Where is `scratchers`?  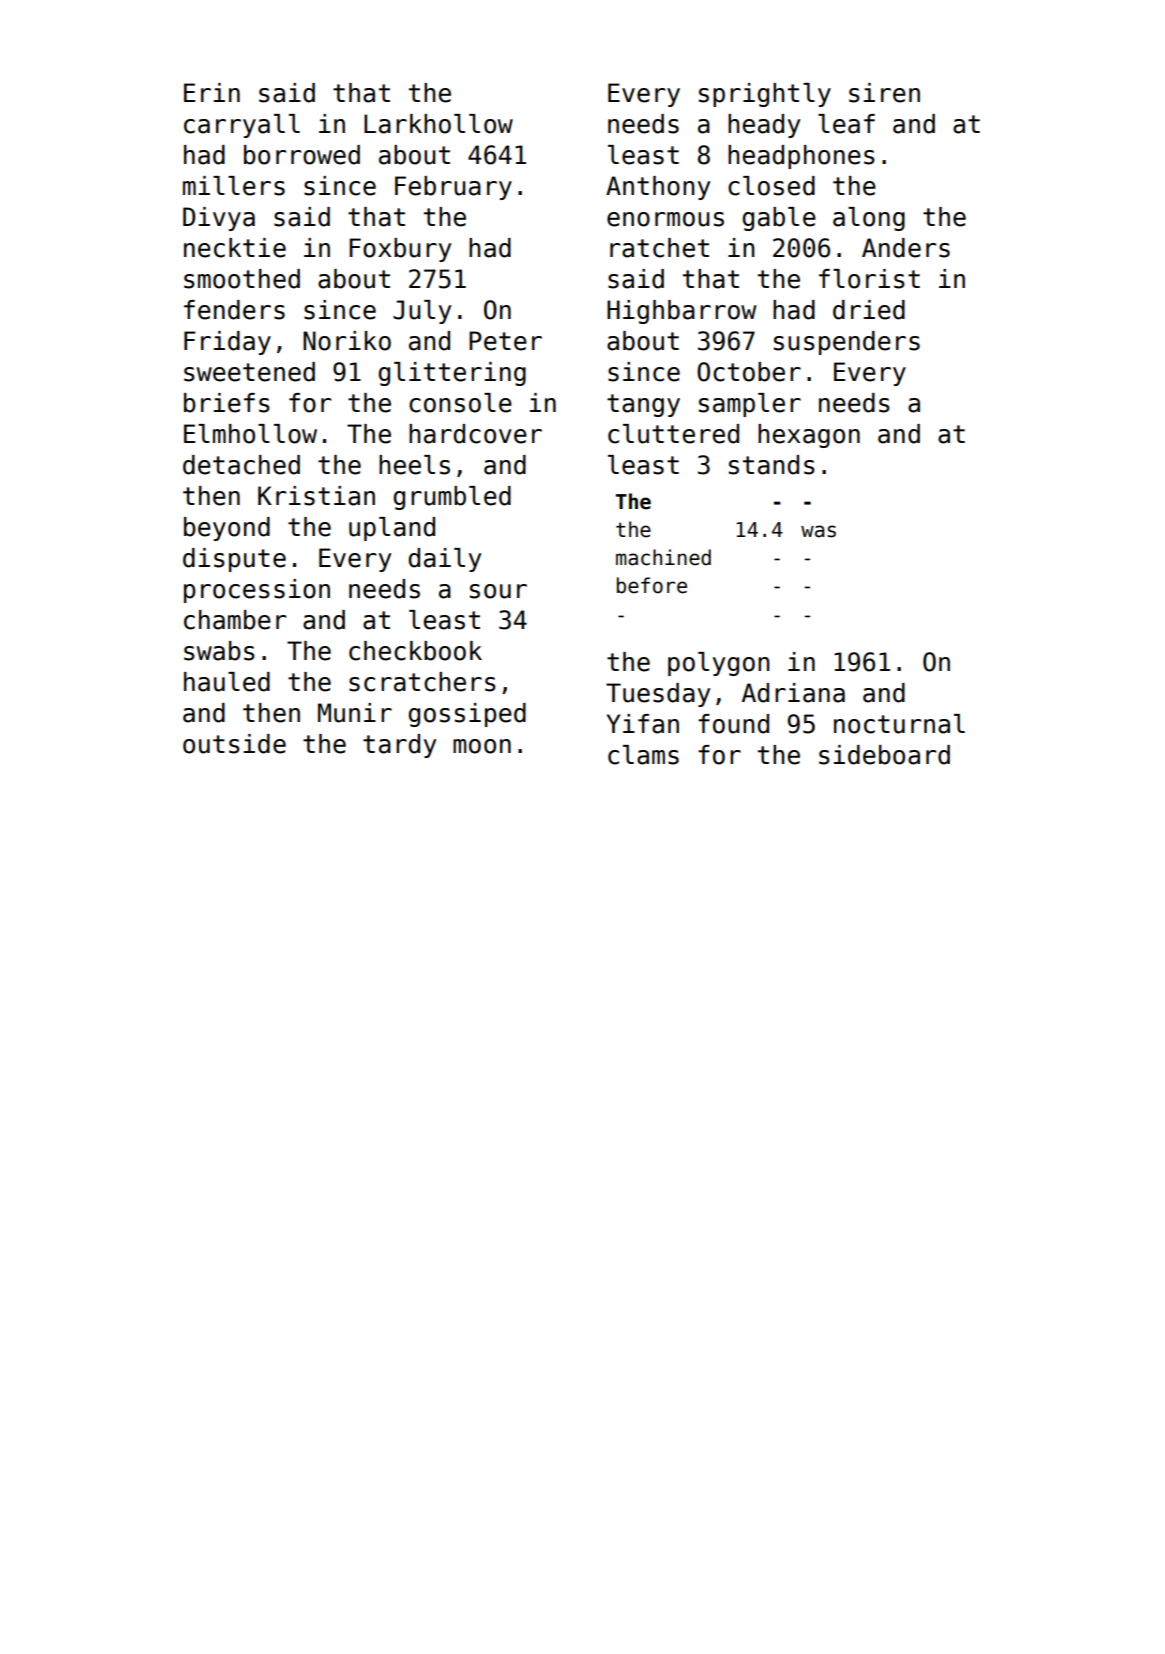 scratchers is located at coordinates (422, 682).
